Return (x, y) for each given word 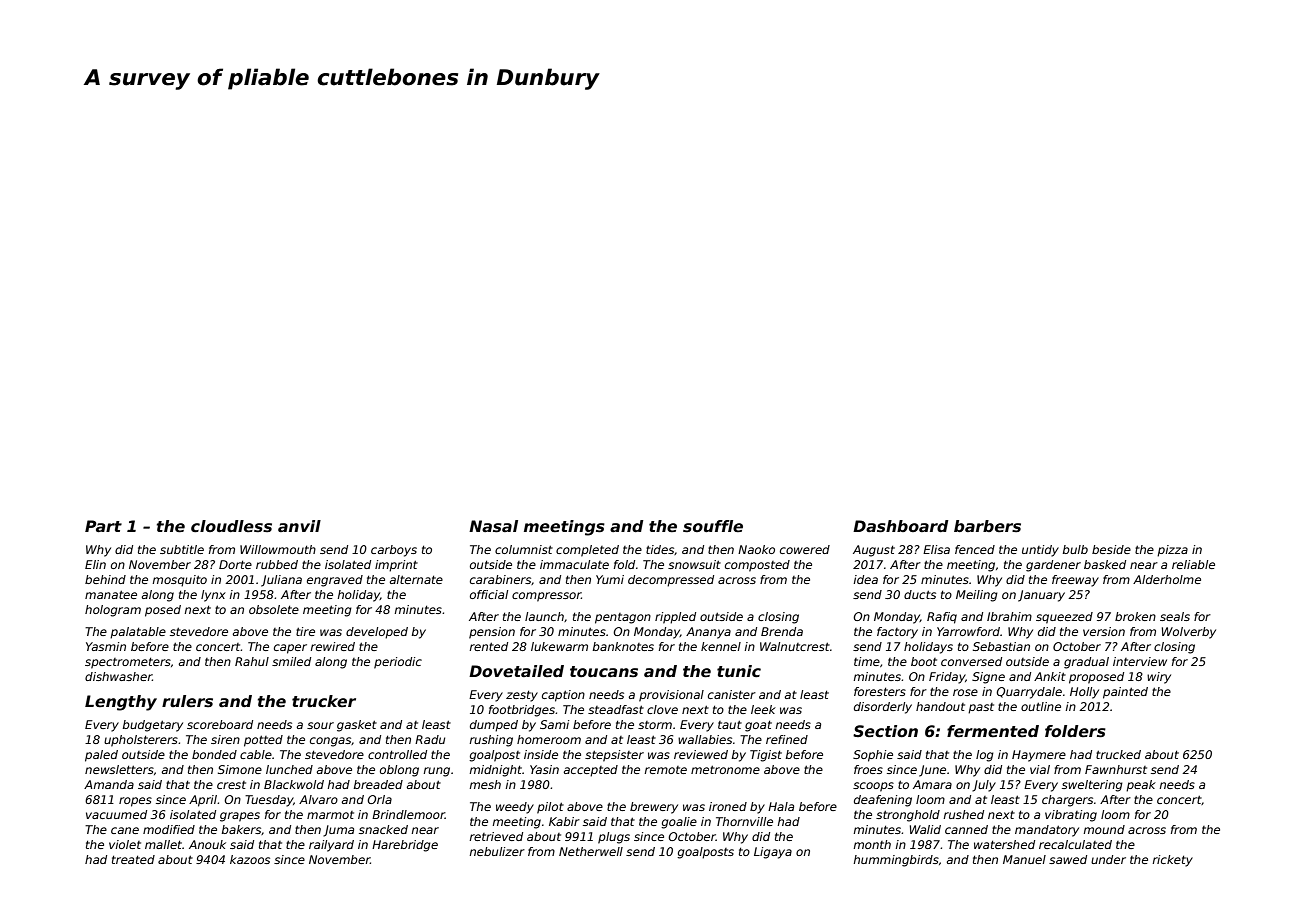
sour (320, 725)
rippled (675, 618)
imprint (396, 566)
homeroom (549, 739)
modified (169, 829)
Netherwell (591, 851)
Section (885, 731)
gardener (1053, 566)
